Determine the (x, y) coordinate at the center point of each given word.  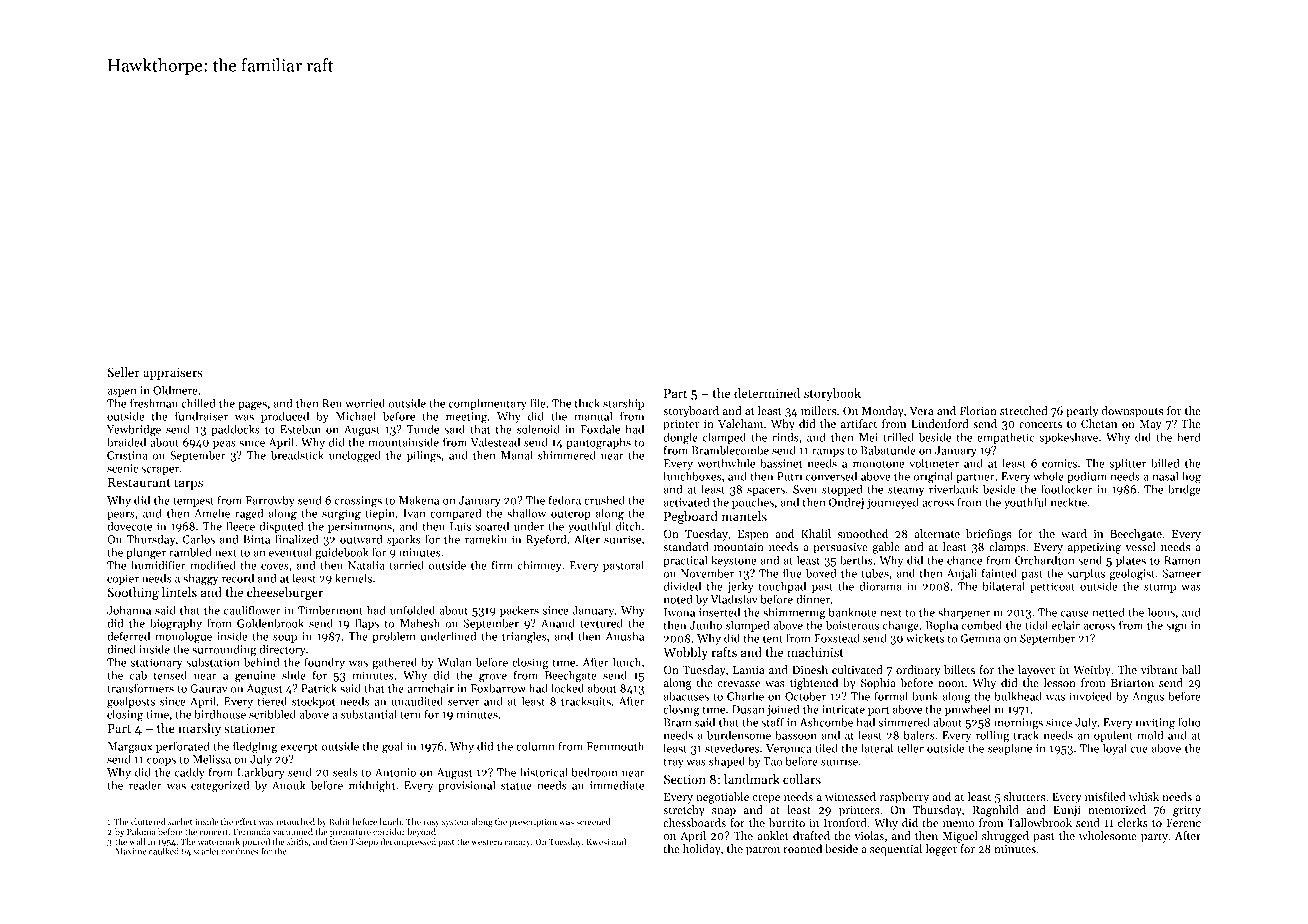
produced (285, 417)
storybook (832, 394)
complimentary (488, 404)
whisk (1144, 796)
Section (685, 779)
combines (240, 851)
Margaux (130, 747)
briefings (988, 535)
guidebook (342, 553)
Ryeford (546, 540)
